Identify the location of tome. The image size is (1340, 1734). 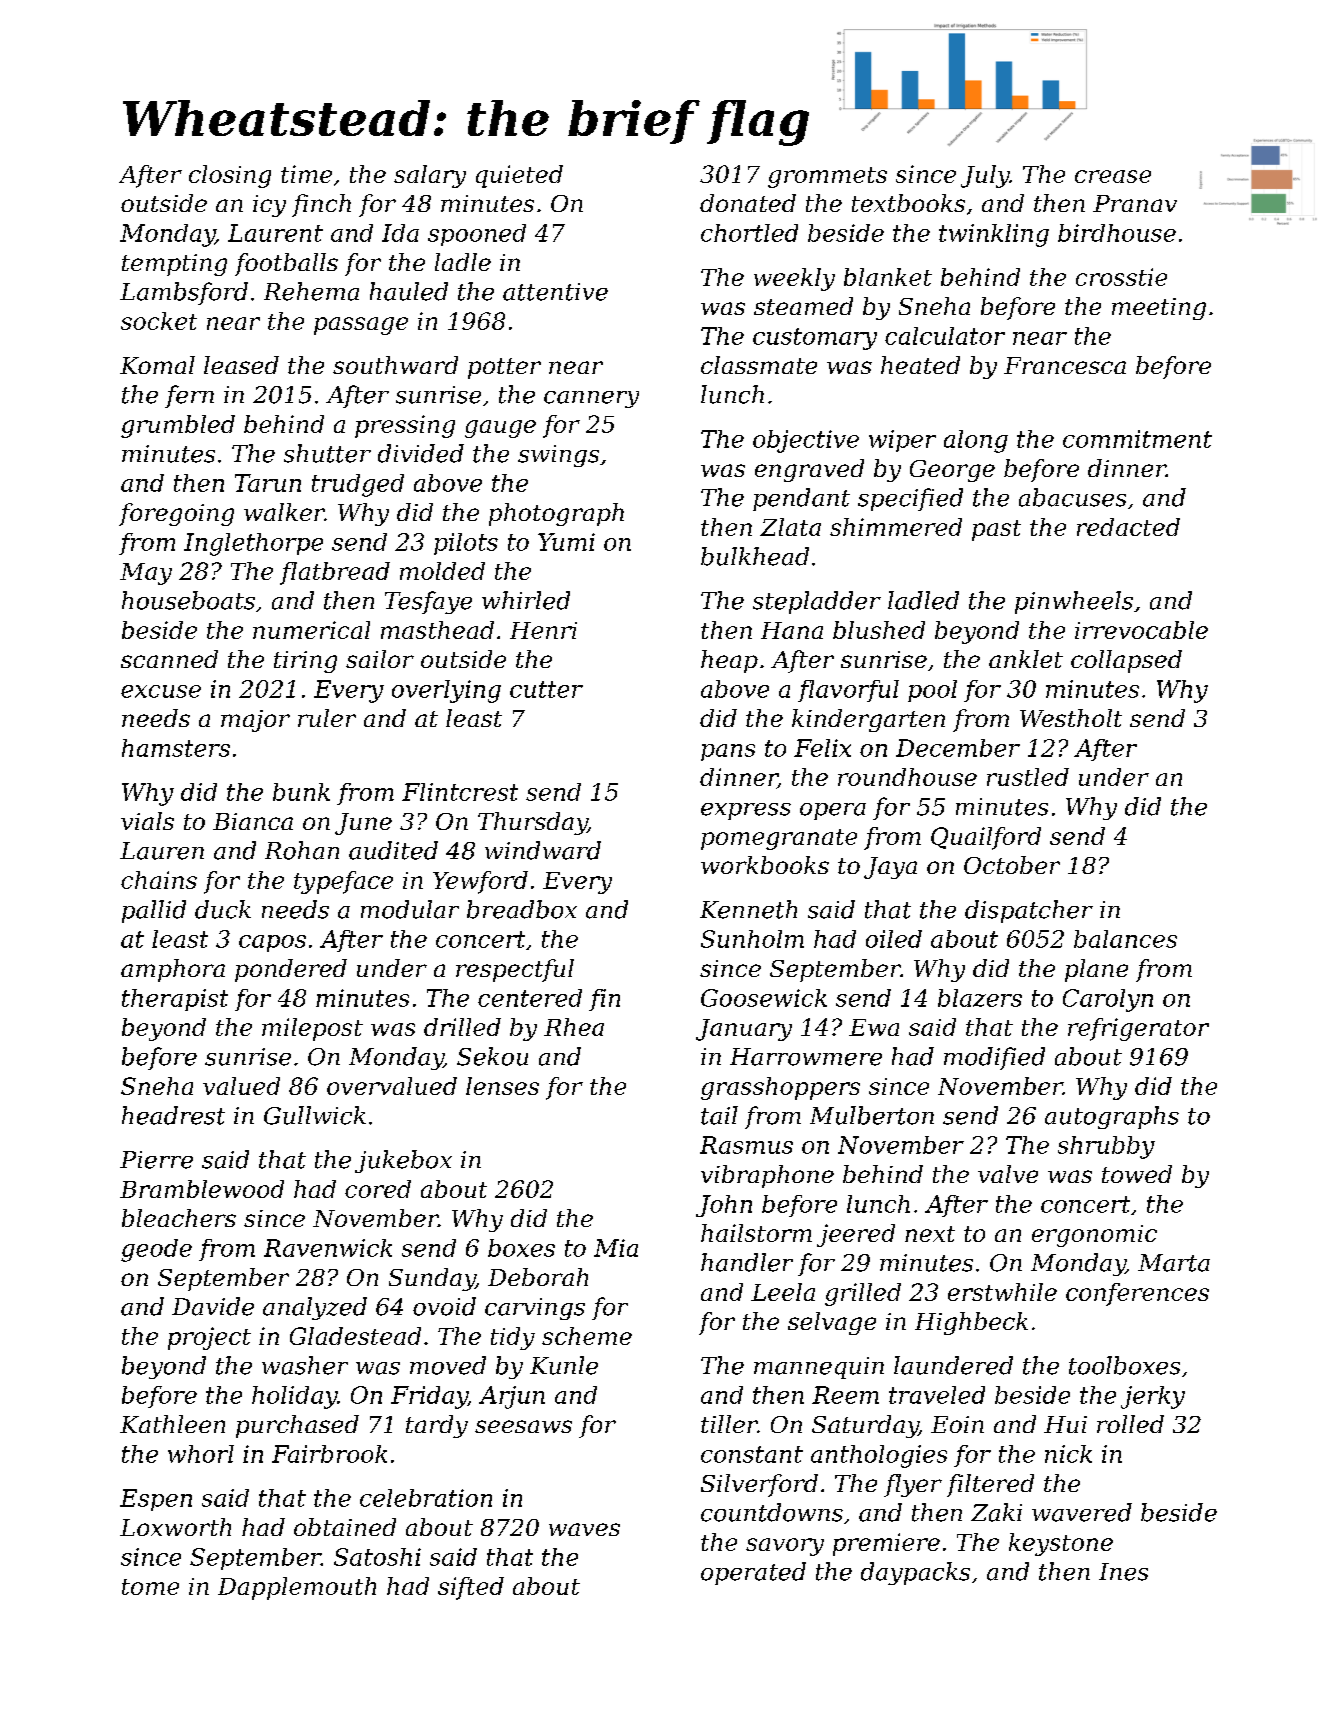
(150, 1587).
